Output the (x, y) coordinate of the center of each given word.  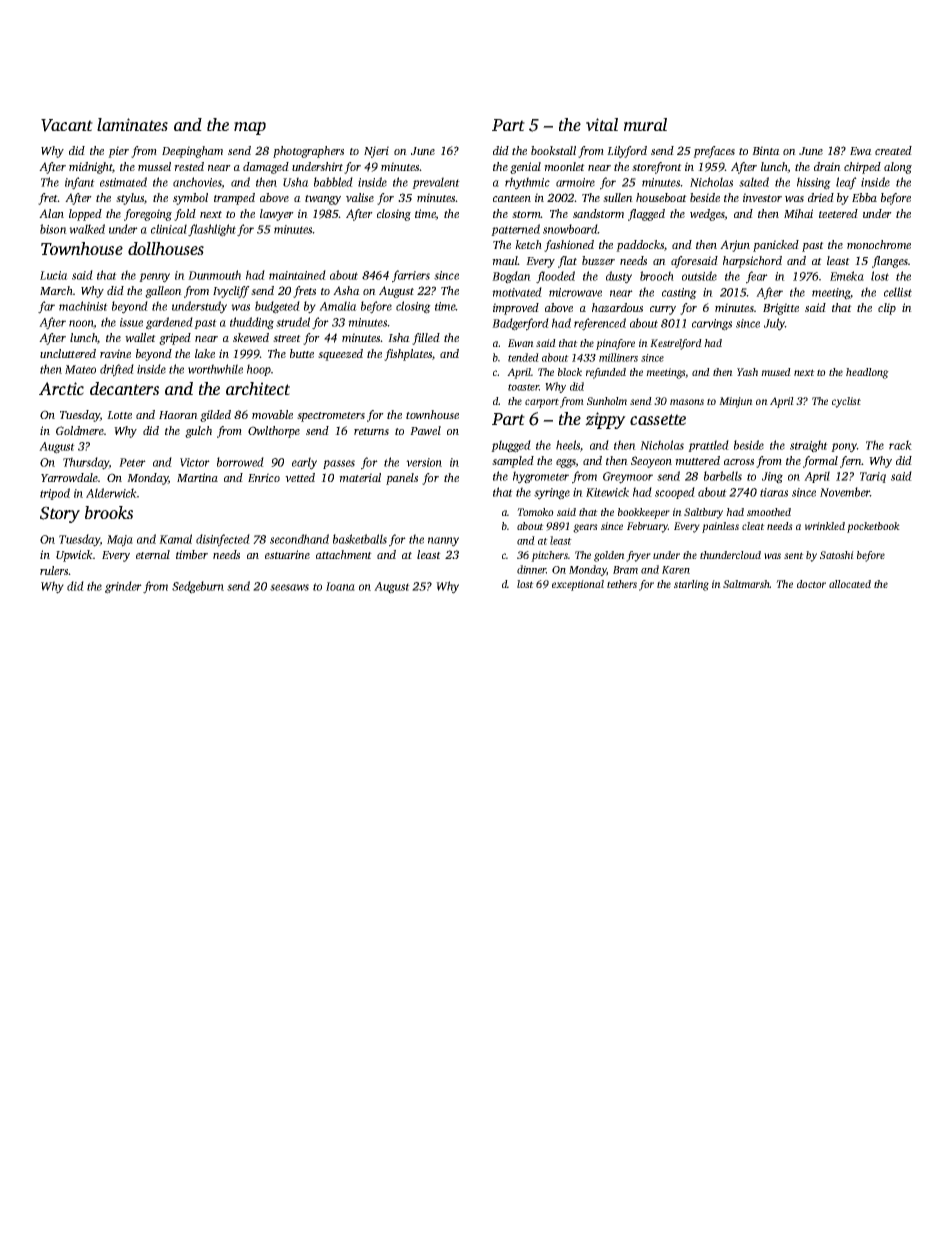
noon (81, 324)
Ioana (340, 586)
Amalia (338, 306)
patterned (515, 230)
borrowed (240, 462)
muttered (697, 460)
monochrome (879, 244)
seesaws (289, 587)
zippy (605, 420)
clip (887, 309)
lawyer (277, 215)
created (893, 150)
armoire (575, 182)
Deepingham (192, 152)
